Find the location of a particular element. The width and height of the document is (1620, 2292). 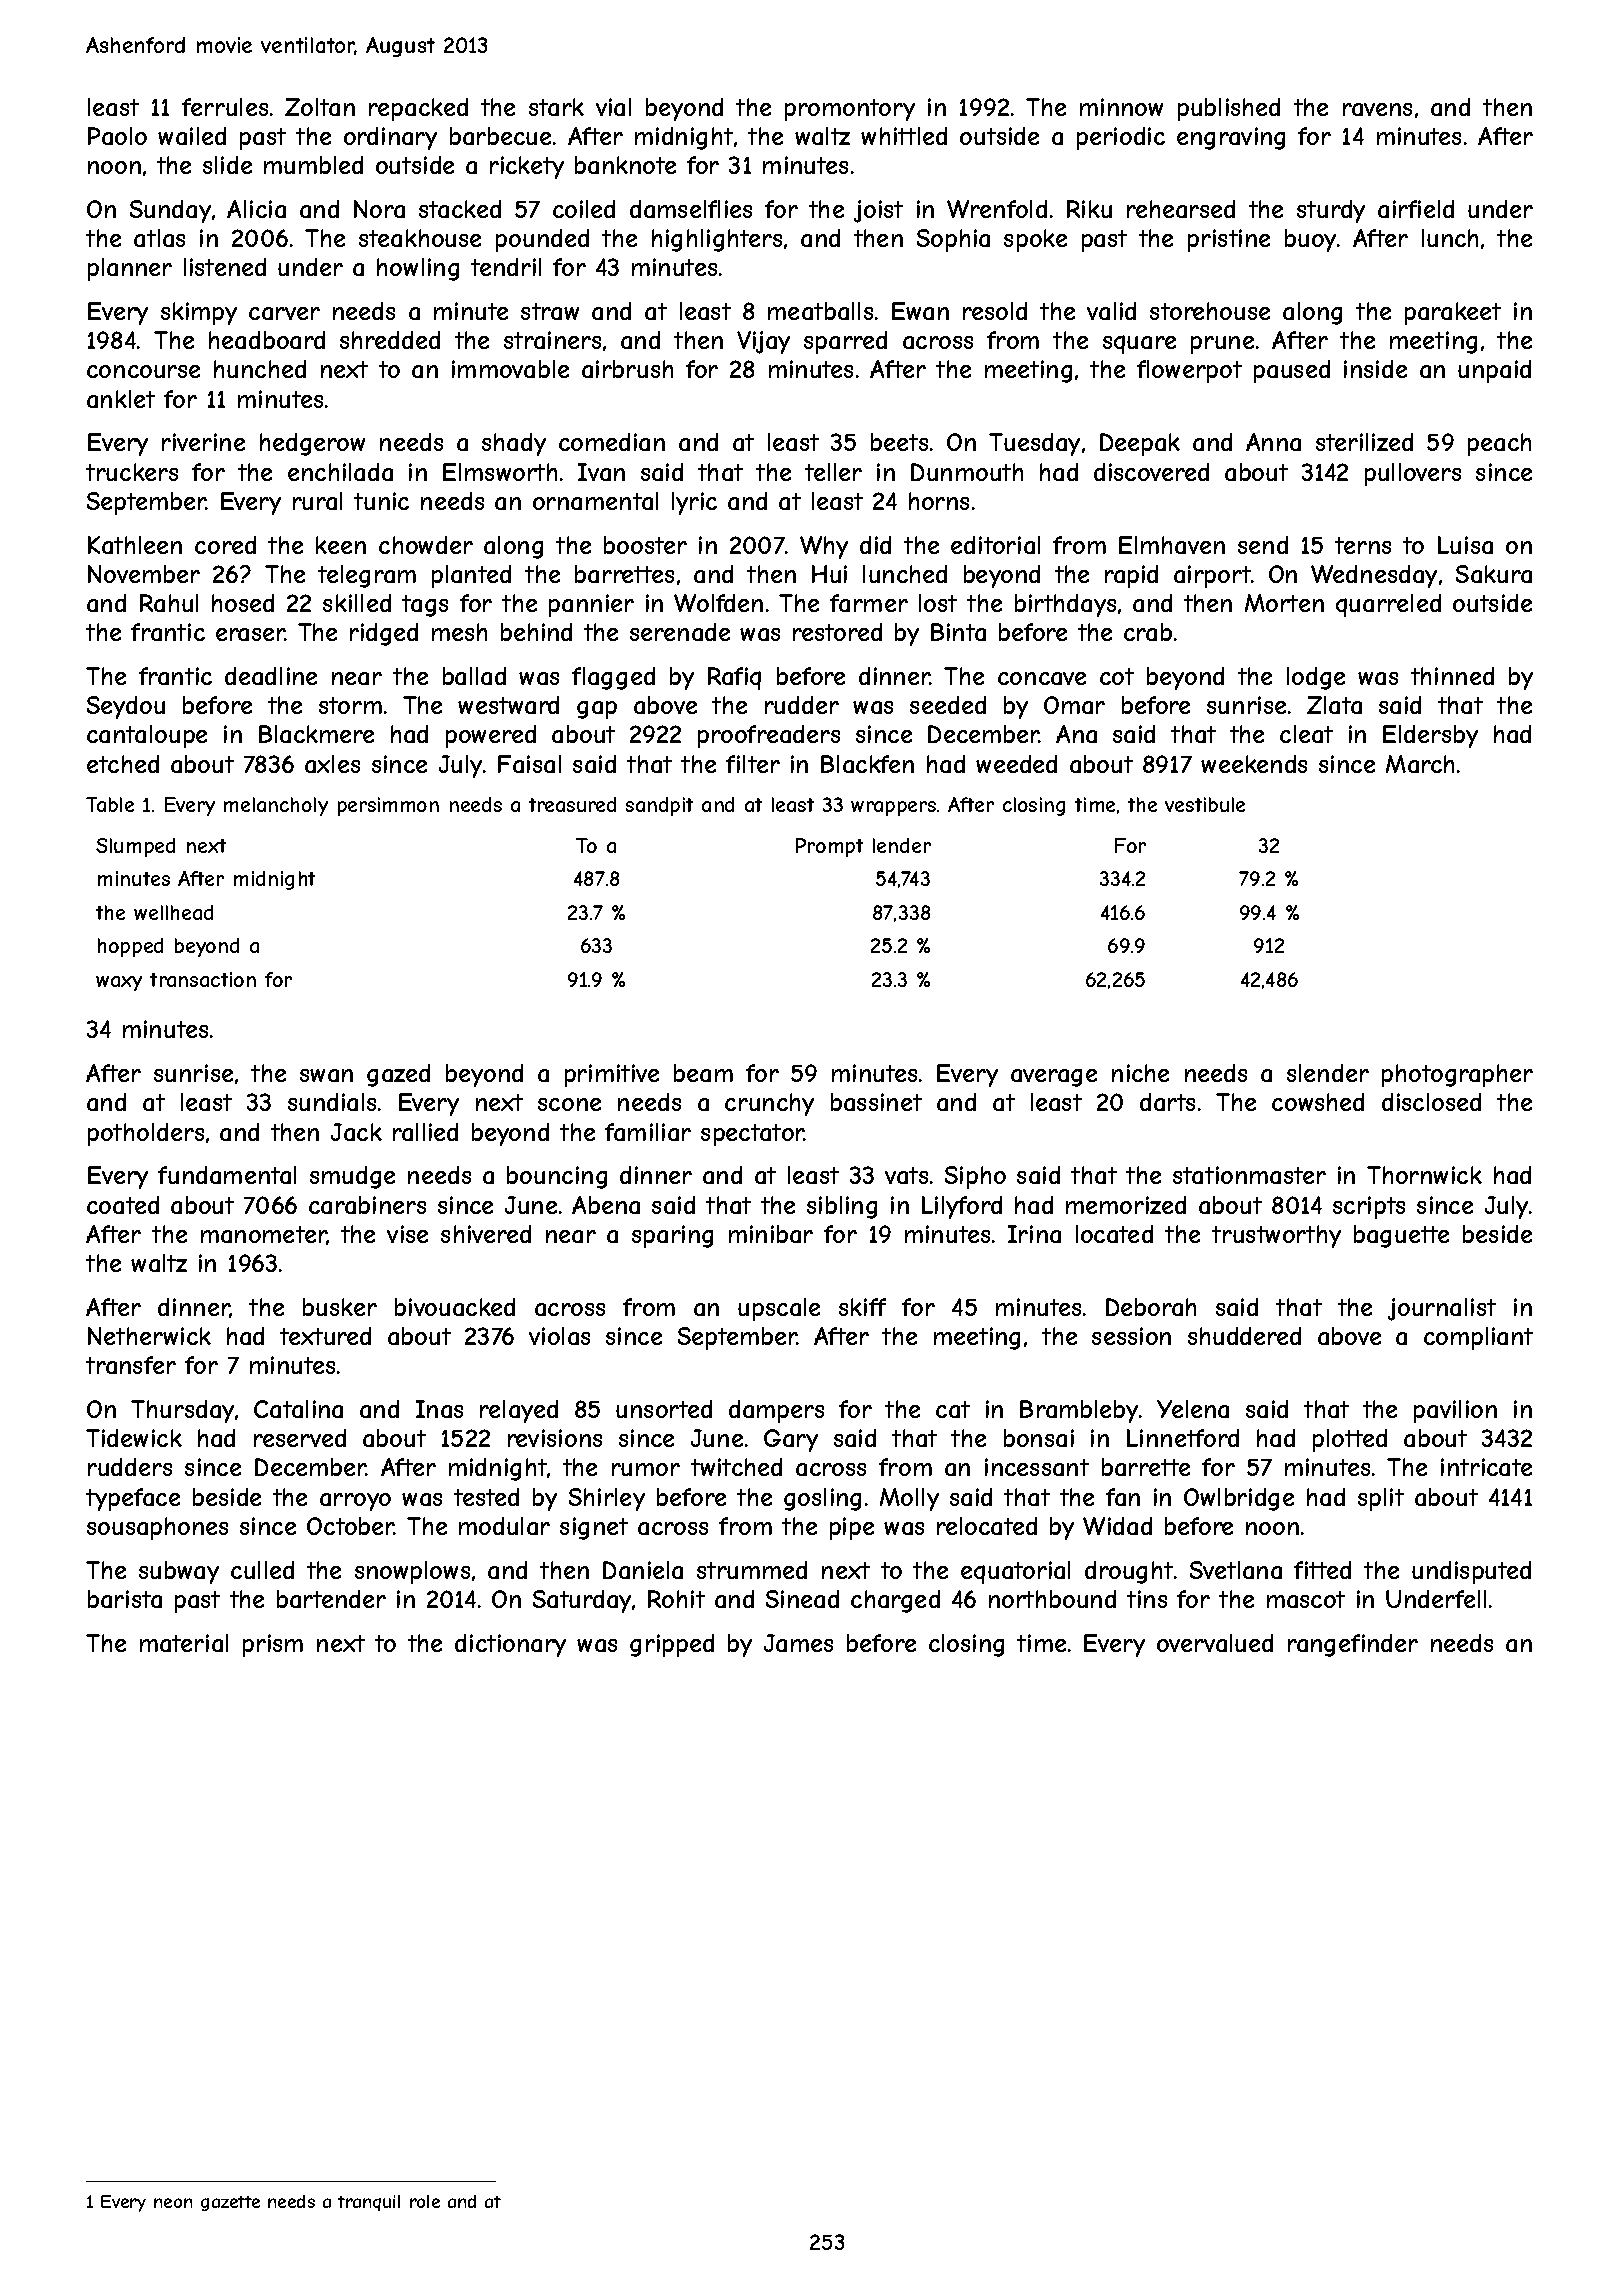

role is located at coordinates (425, 2201).
